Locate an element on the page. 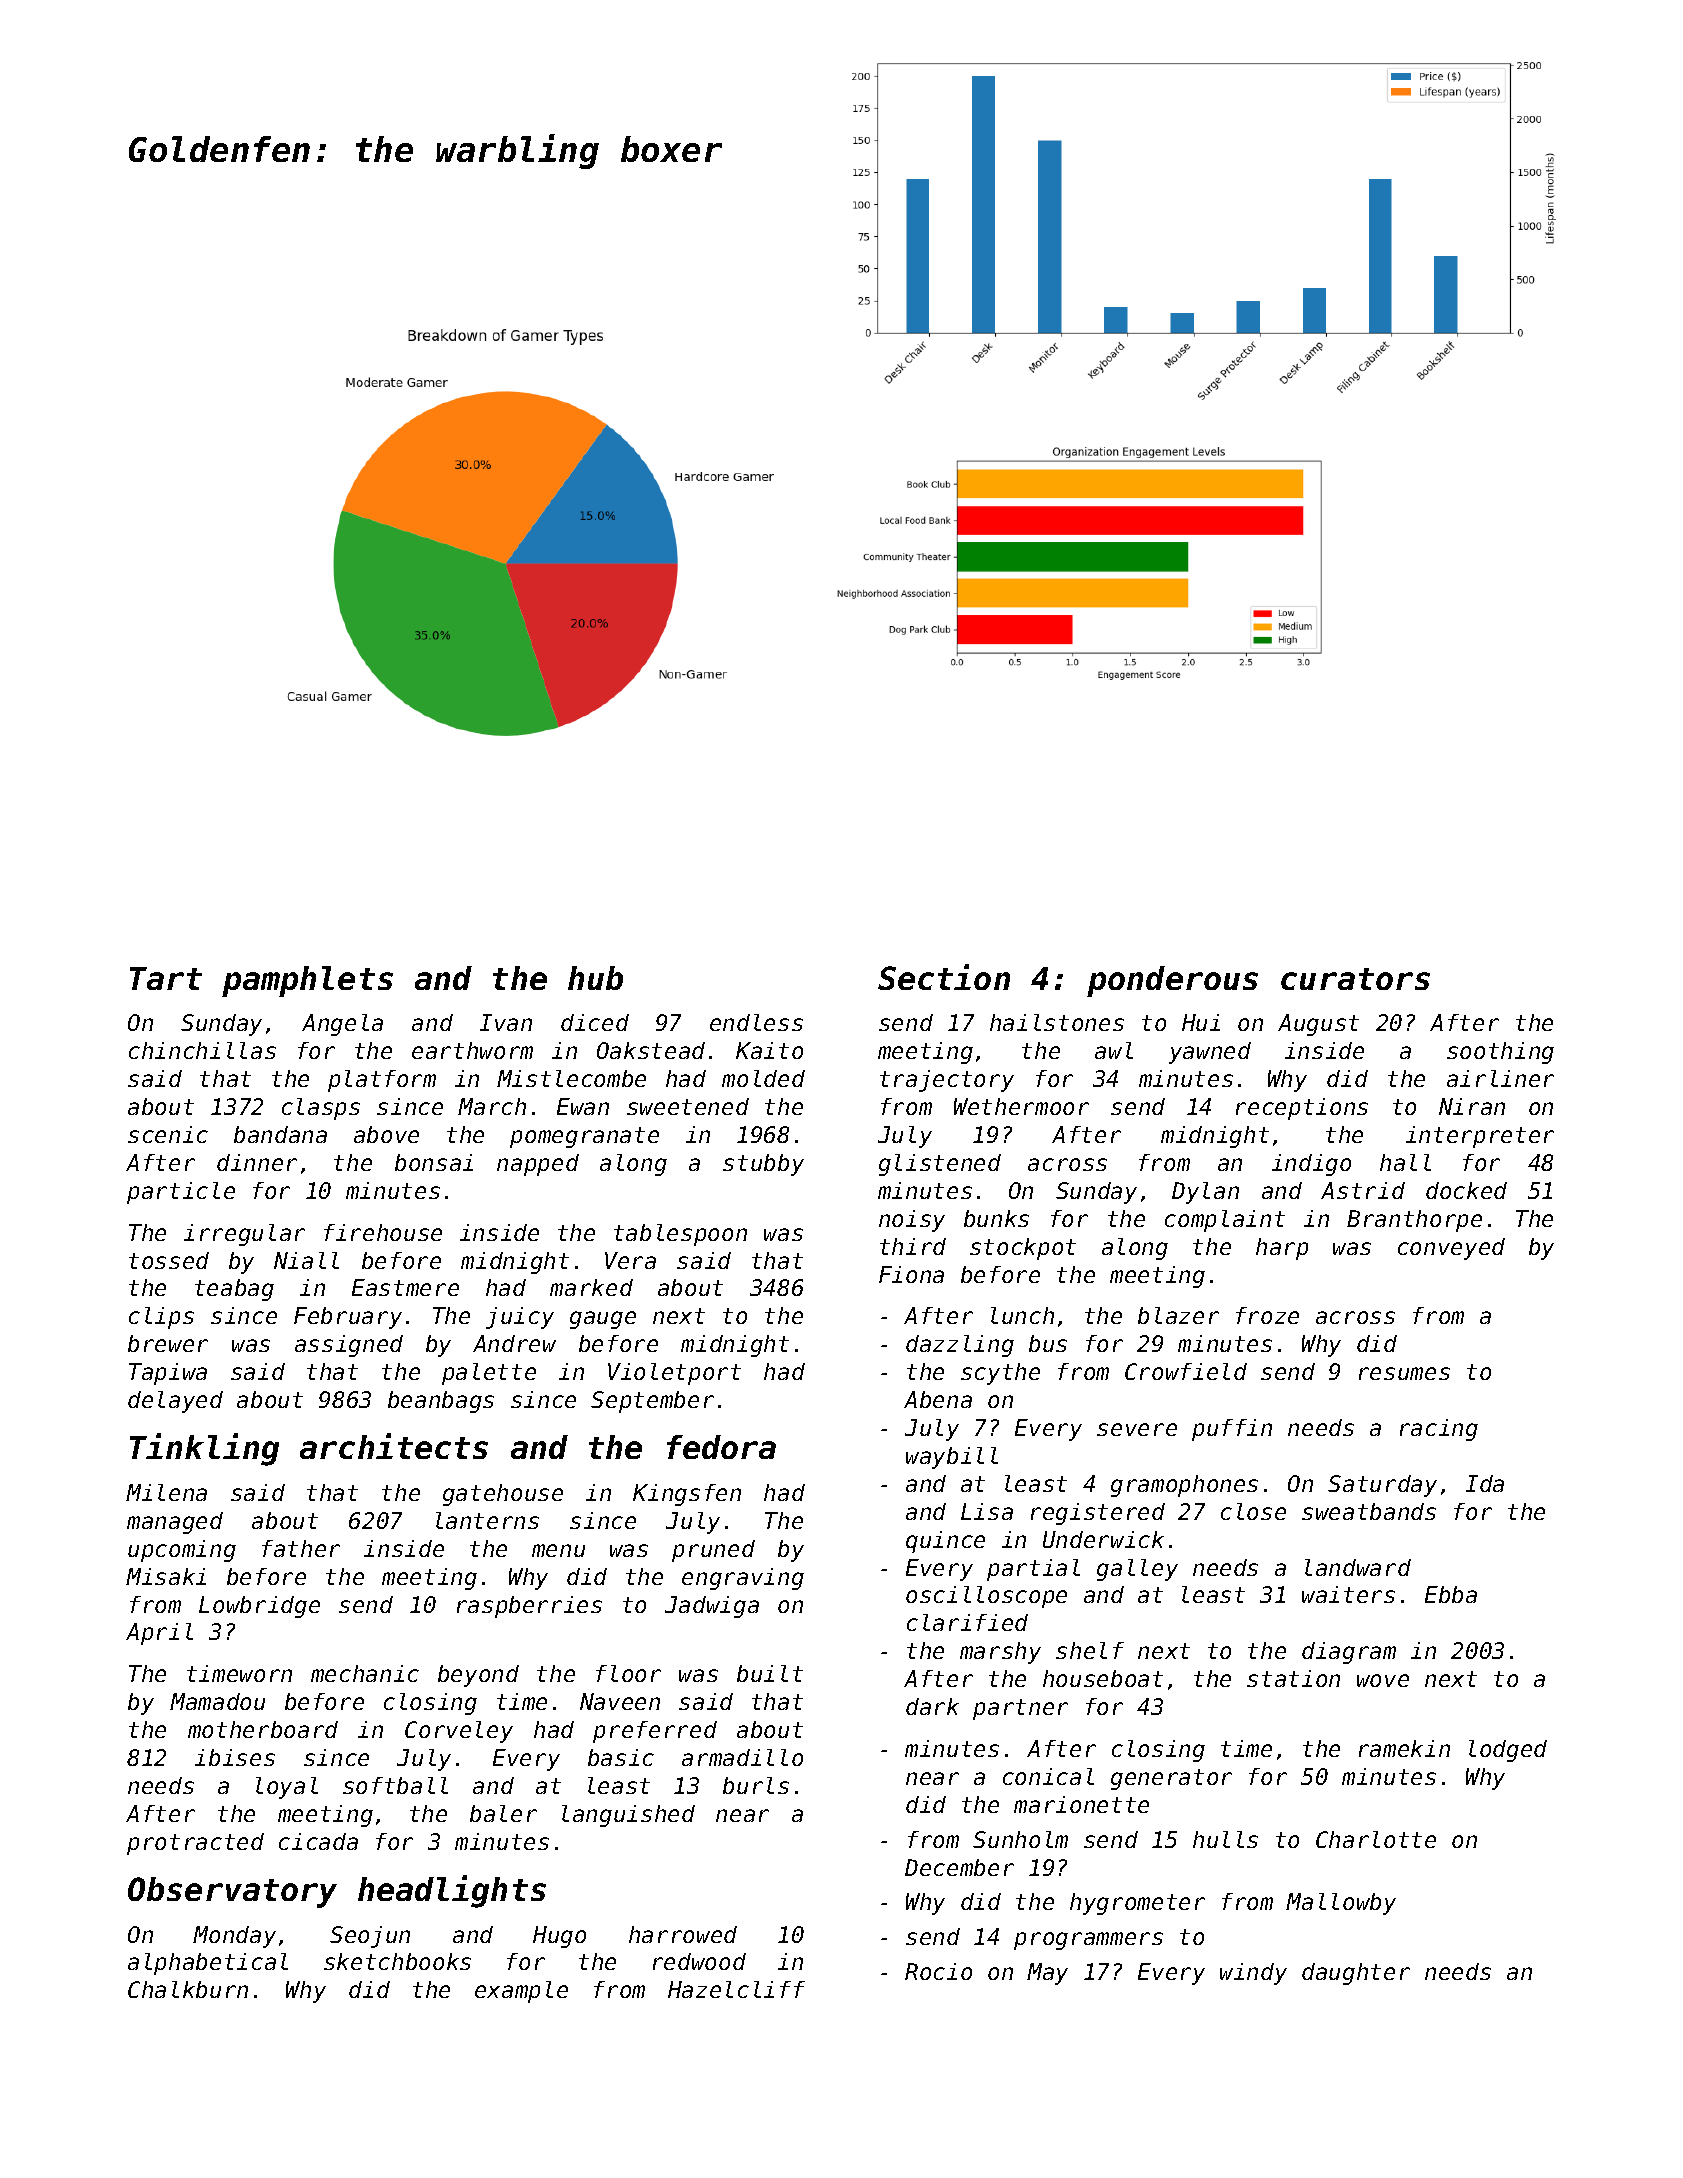  scenic is located at coordinates (168, 1134).
